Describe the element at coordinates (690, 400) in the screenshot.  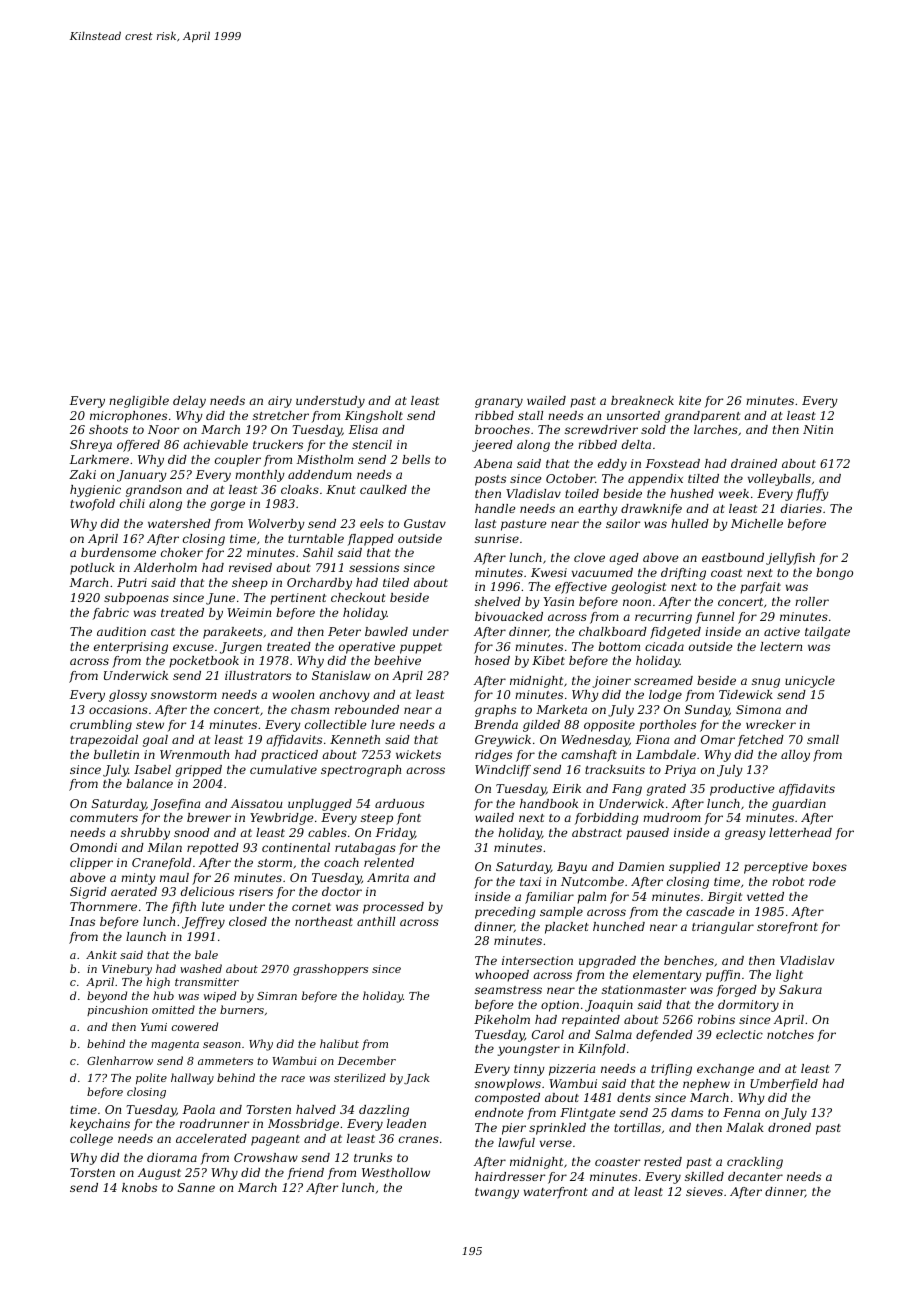
I see `kite` at that location.
